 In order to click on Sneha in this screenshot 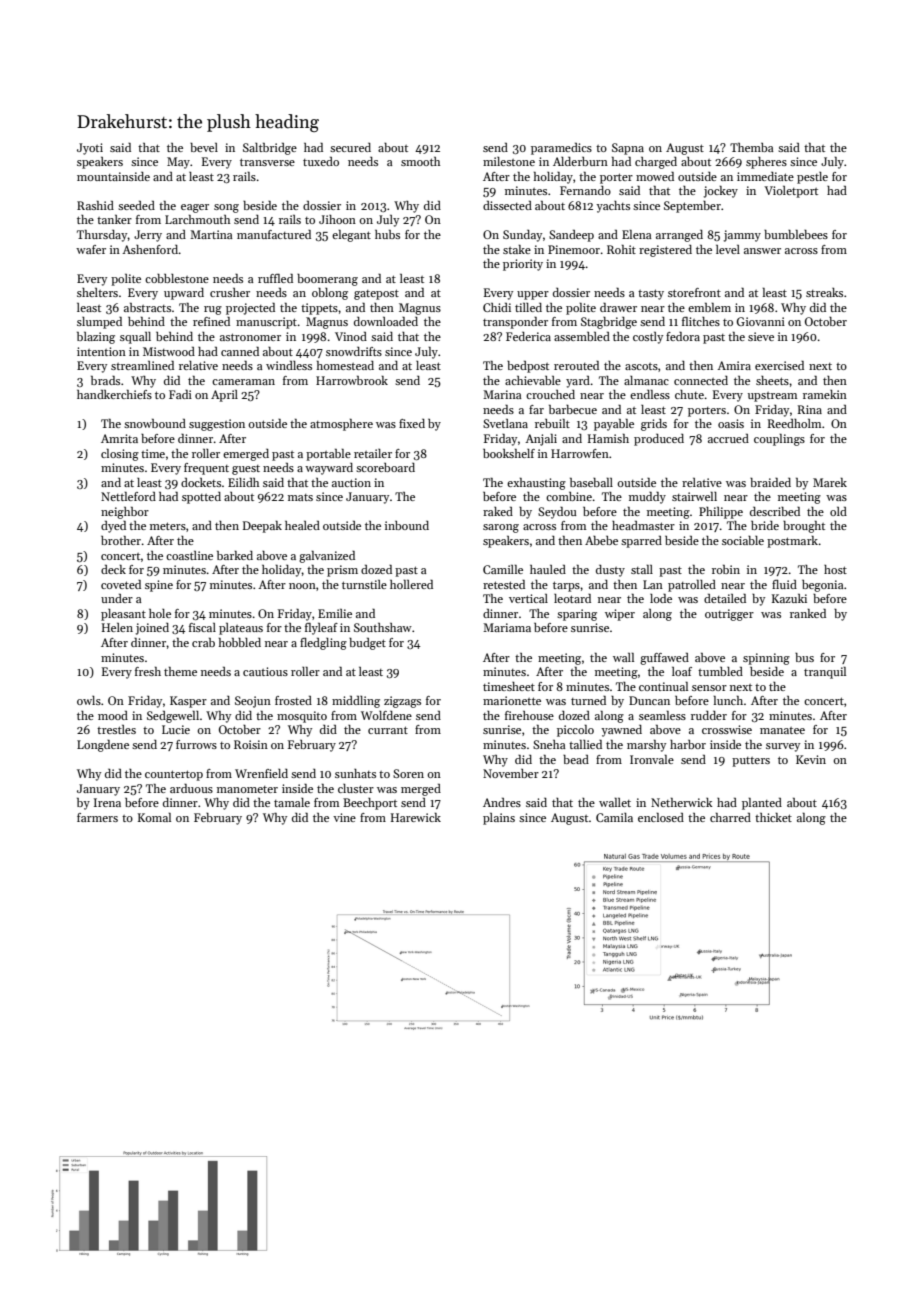, I will do `click(549, 744)`.
